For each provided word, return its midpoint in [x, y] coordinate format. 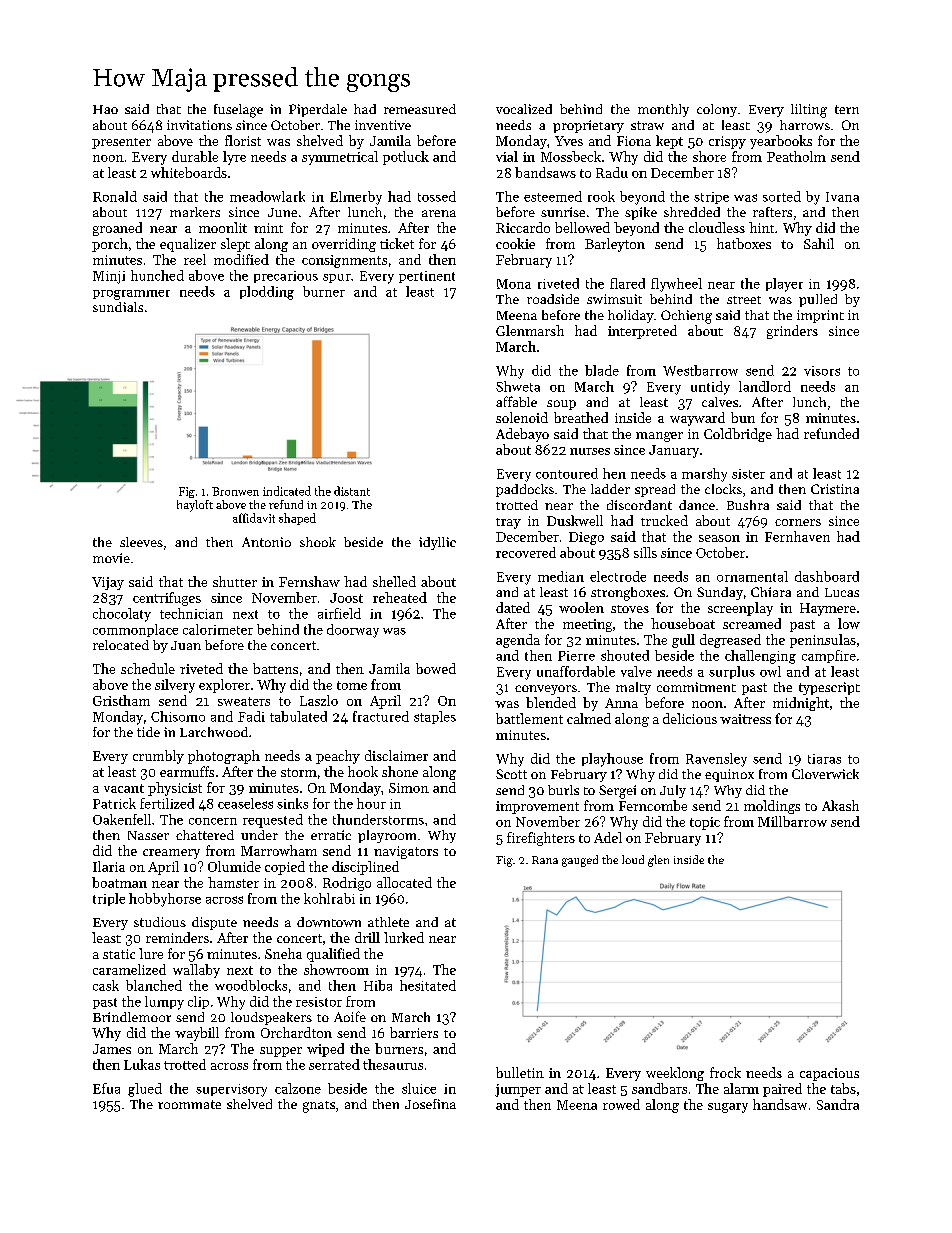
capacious [829, 1074]
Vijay [108, 583]
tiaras [824, 759]
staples [435, 717]
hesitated [428, 985]
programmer [131, 295]
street [744, 300]
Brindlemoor [132, 1017]
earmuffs [187, 771]
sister [748, 474]
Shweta [518, 386]
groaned [117, 229]
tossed [437, 196]
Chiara [771, 592]
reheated [400, 597]
